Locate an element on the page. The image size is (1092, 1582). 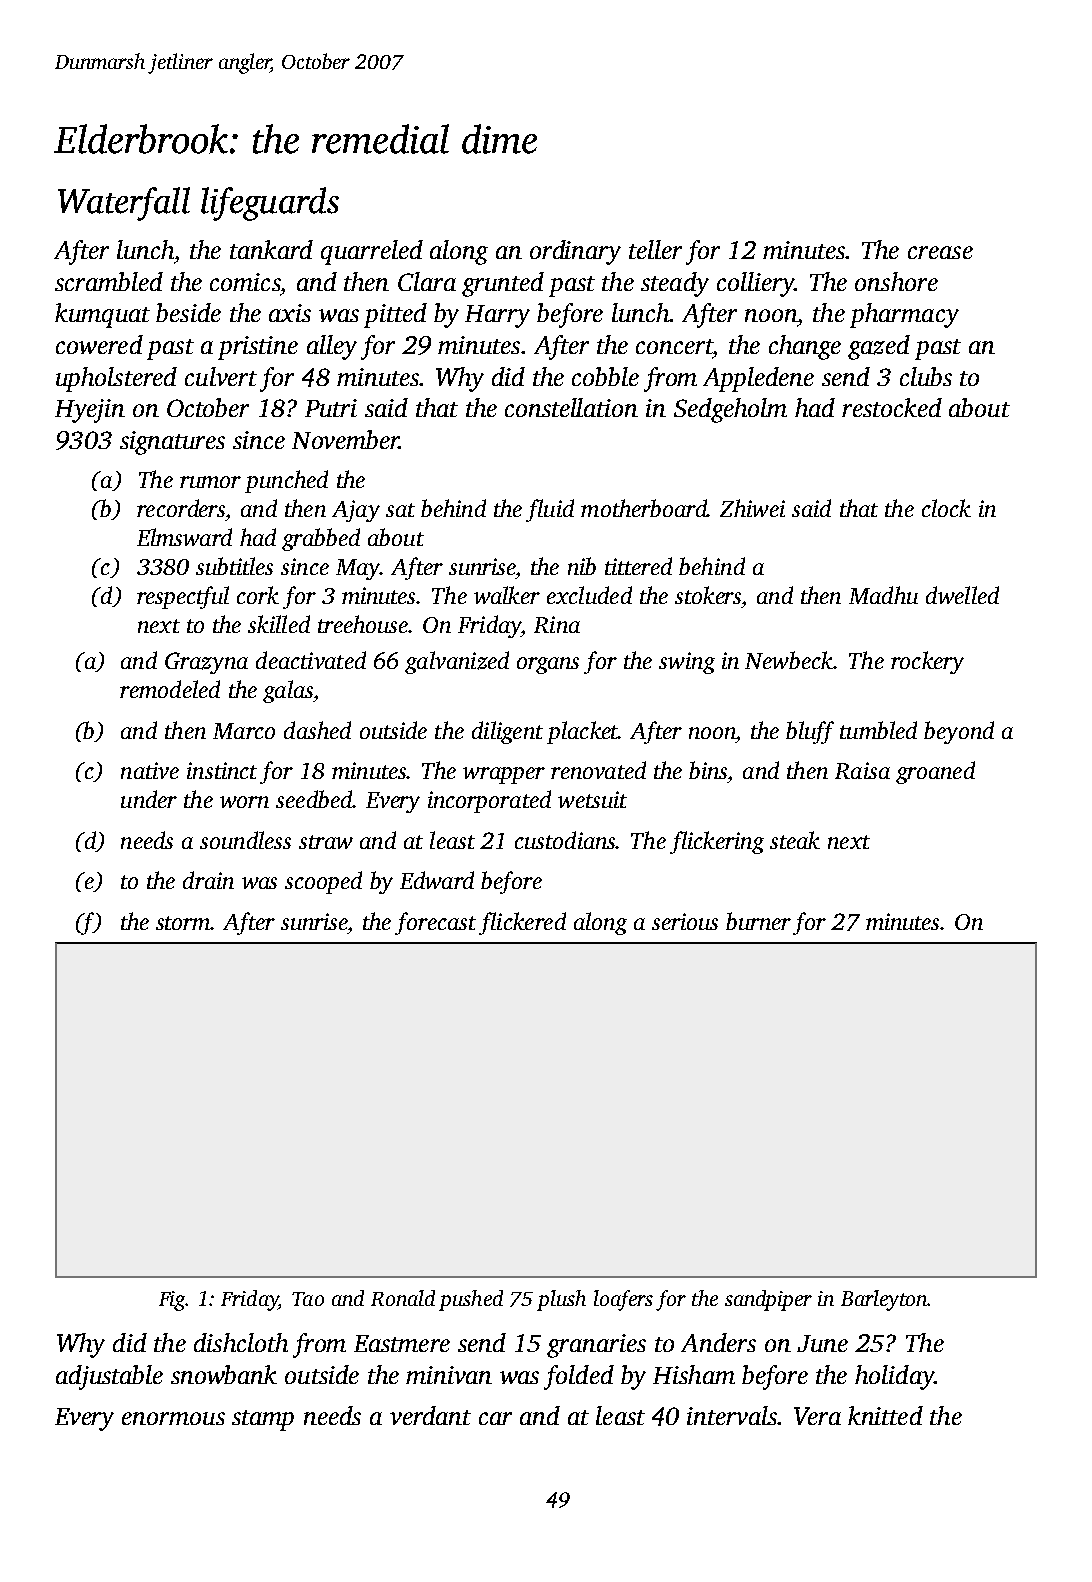
storm is located at coordinates (184, 923).
